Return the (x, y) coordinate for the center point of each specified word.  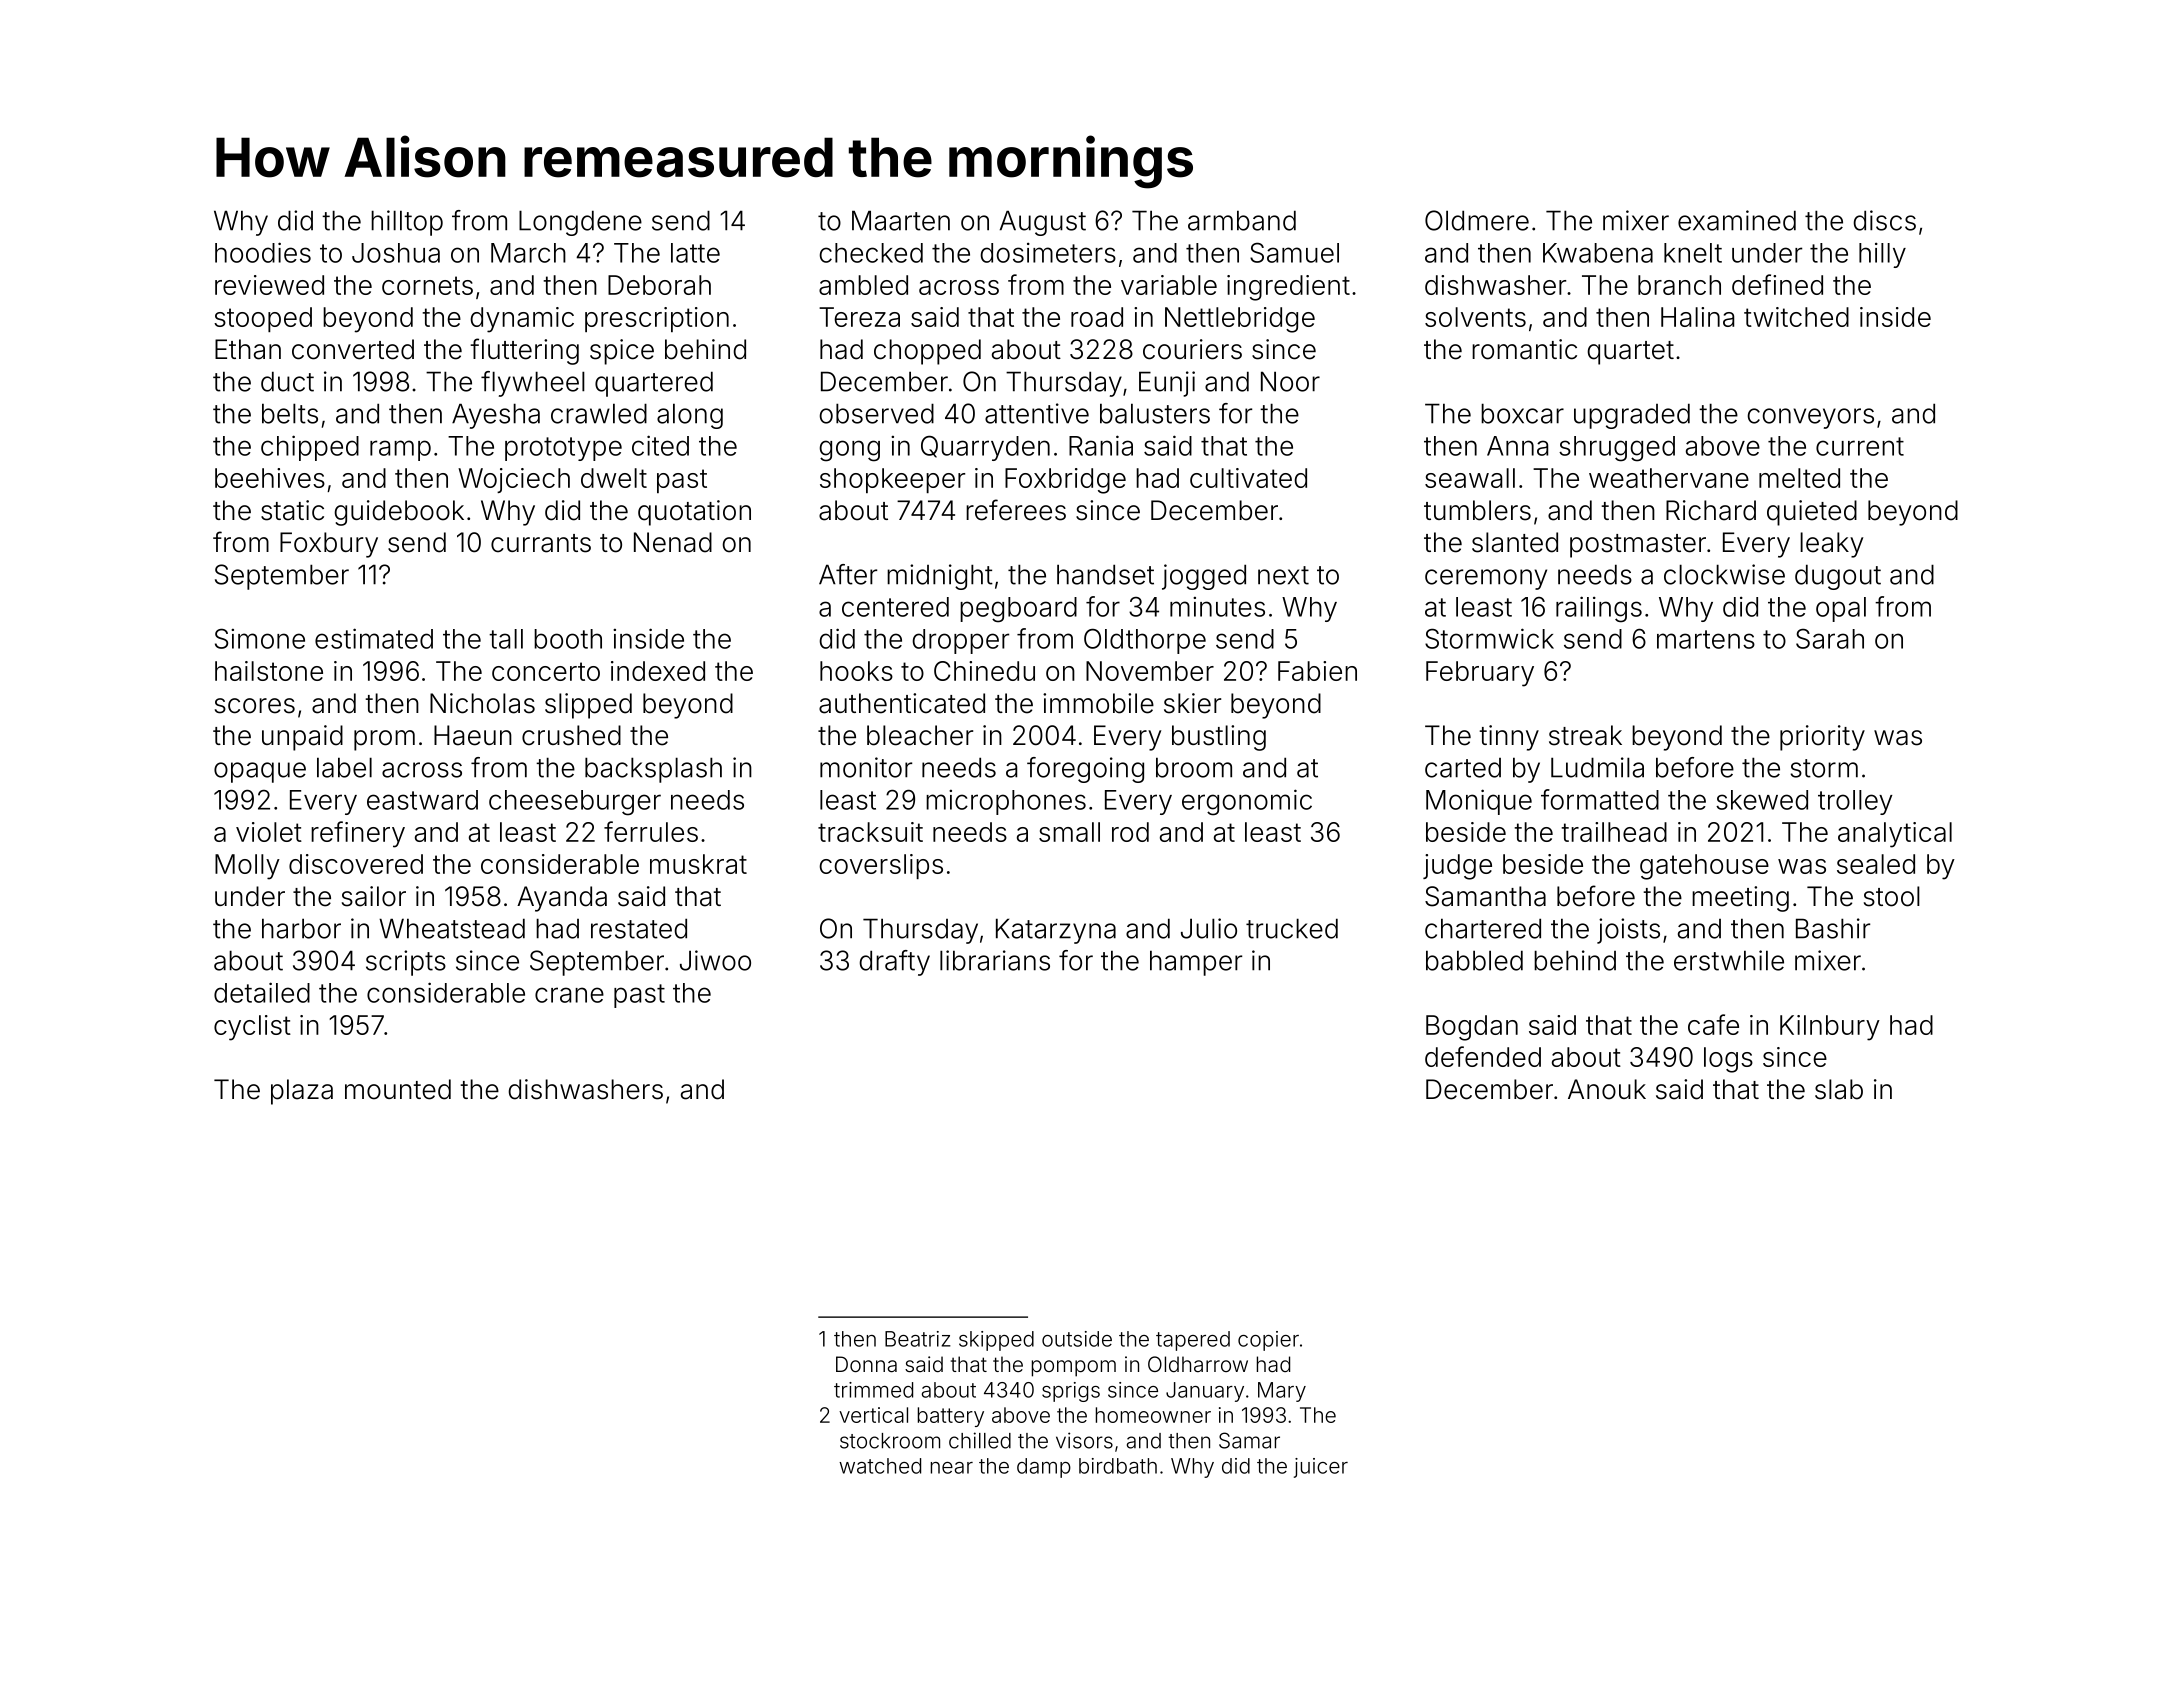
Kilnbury (1830, 1028)
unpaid (302, 738)
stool (1892, 896)
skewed (1762, 800)
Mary (1282, 1392)
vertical (873, 1415)
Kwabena (1598, 253)
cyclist (252, 1028)
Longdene (580, 223)
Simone (260, 638)
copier (1268, 1341)
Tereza (859, 317)
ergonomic (1247, 802)
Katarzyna (1056, 931)
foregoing (1085, 770)
